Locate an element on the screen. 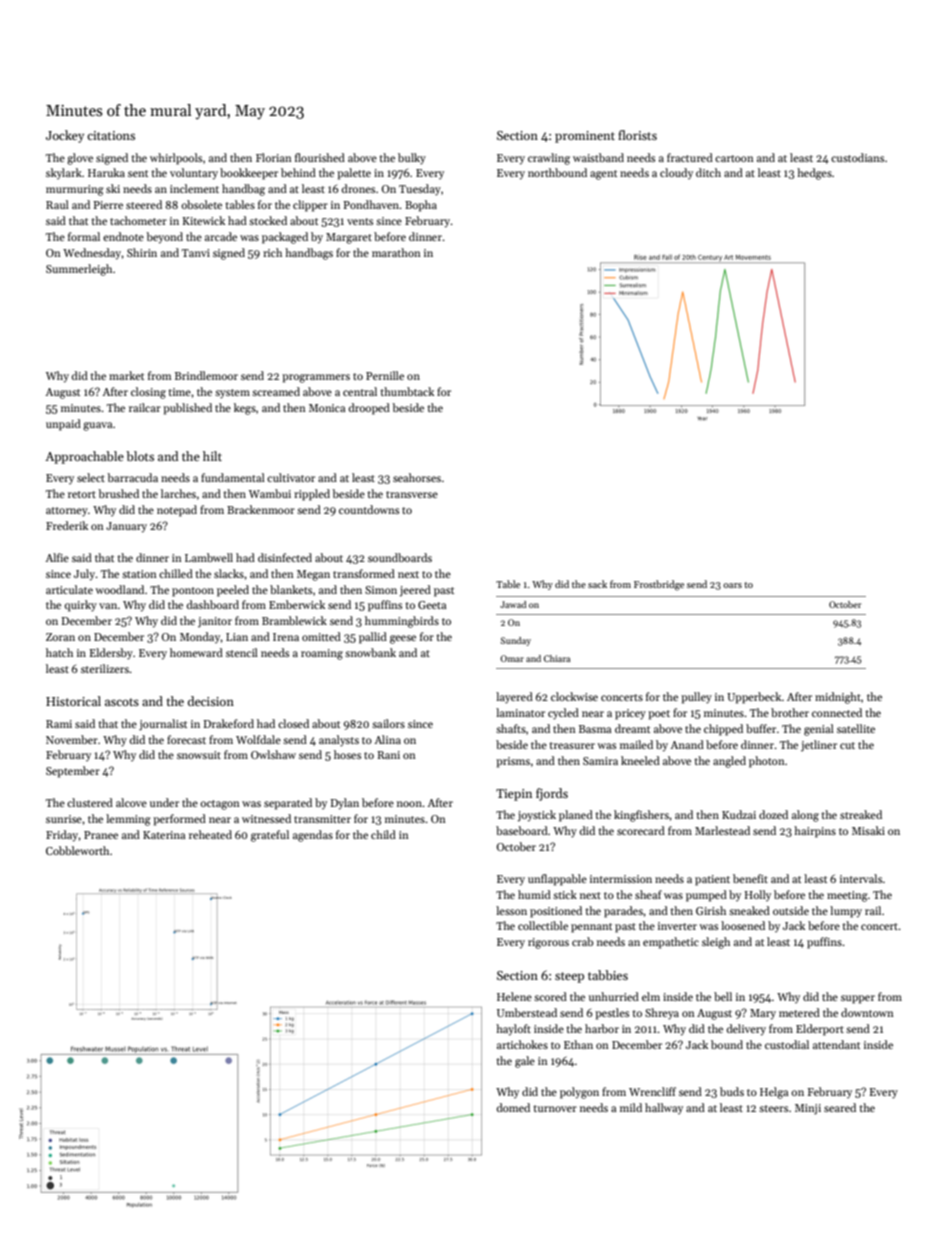 The height and width of the screenshot is (1233, 952). oars is located at coordinates (732, 585).
